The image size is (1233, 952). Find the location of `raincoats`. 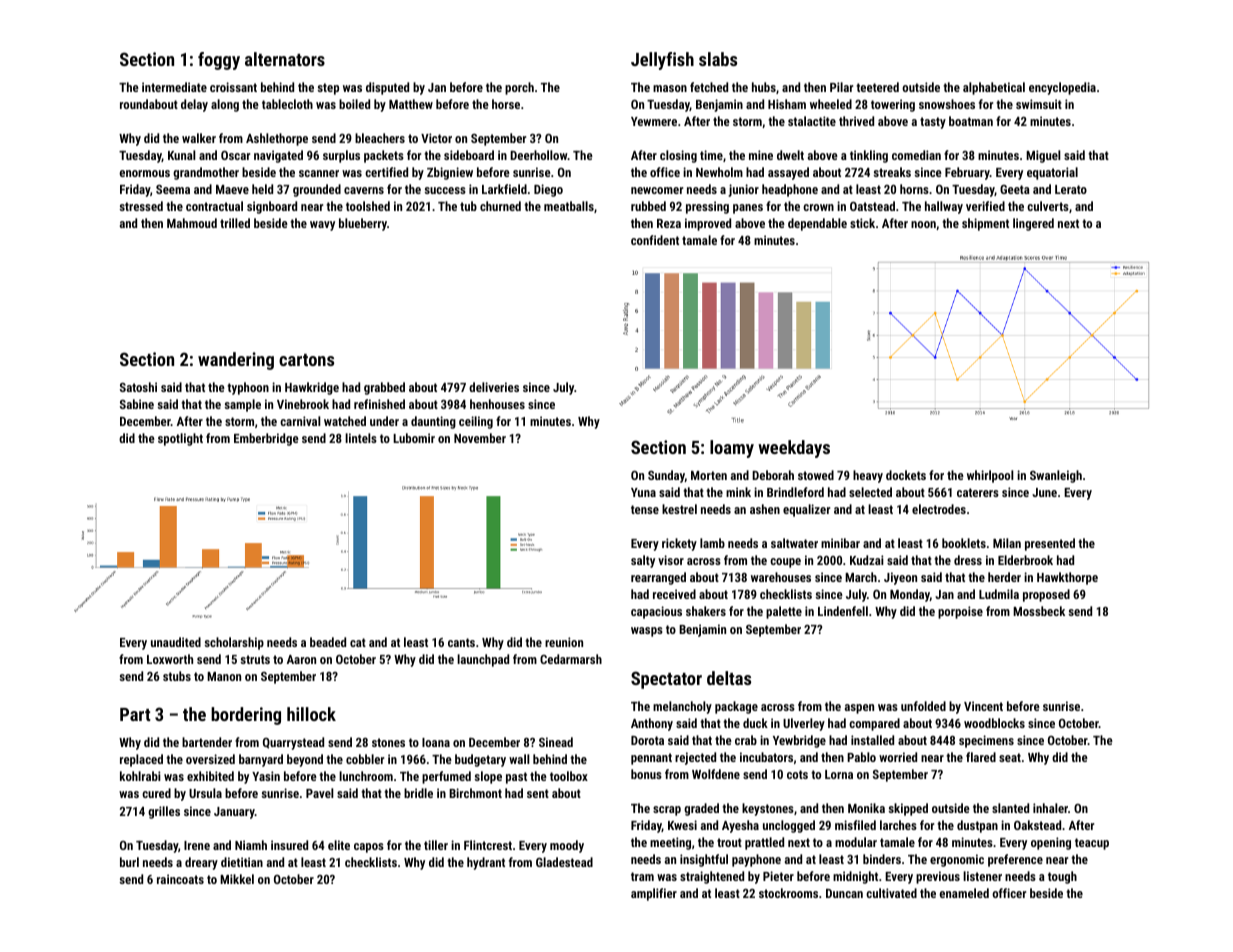

raincoats is located at coordinates (180, 879).
